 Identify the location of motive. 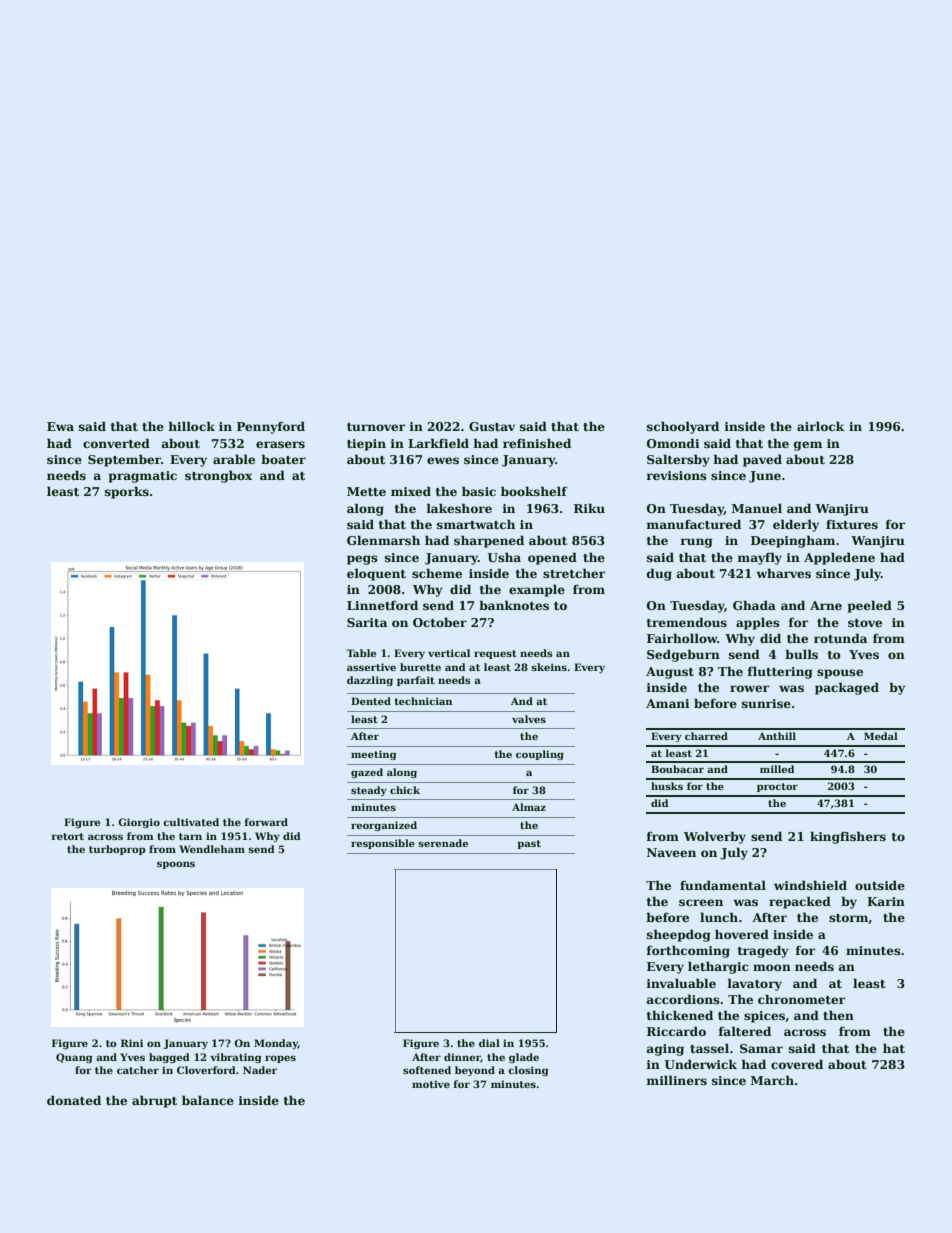
(431, 1084).
